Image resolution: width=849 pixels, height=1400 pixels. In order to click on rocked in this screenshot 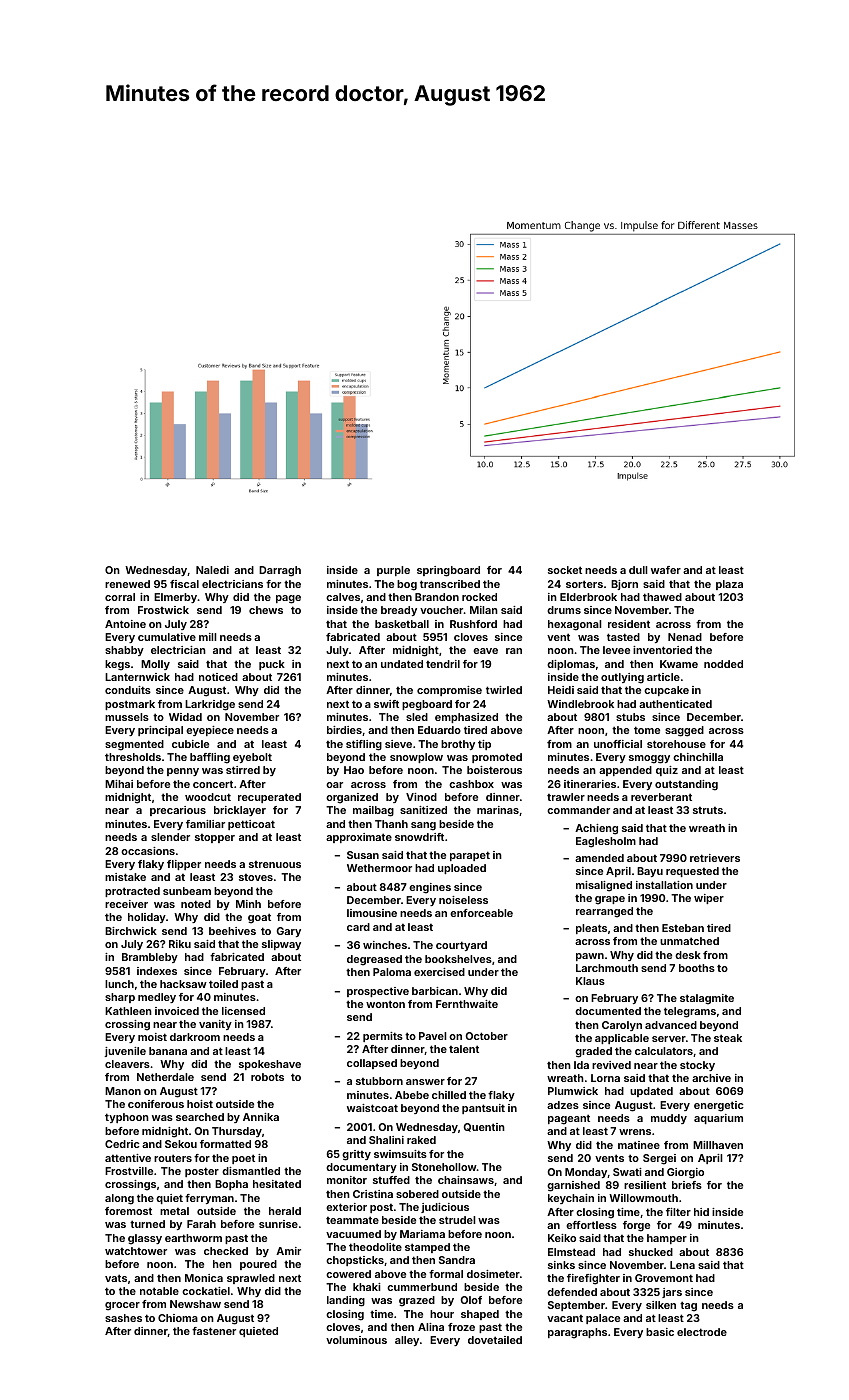, I will do `click(479, 597)`.
